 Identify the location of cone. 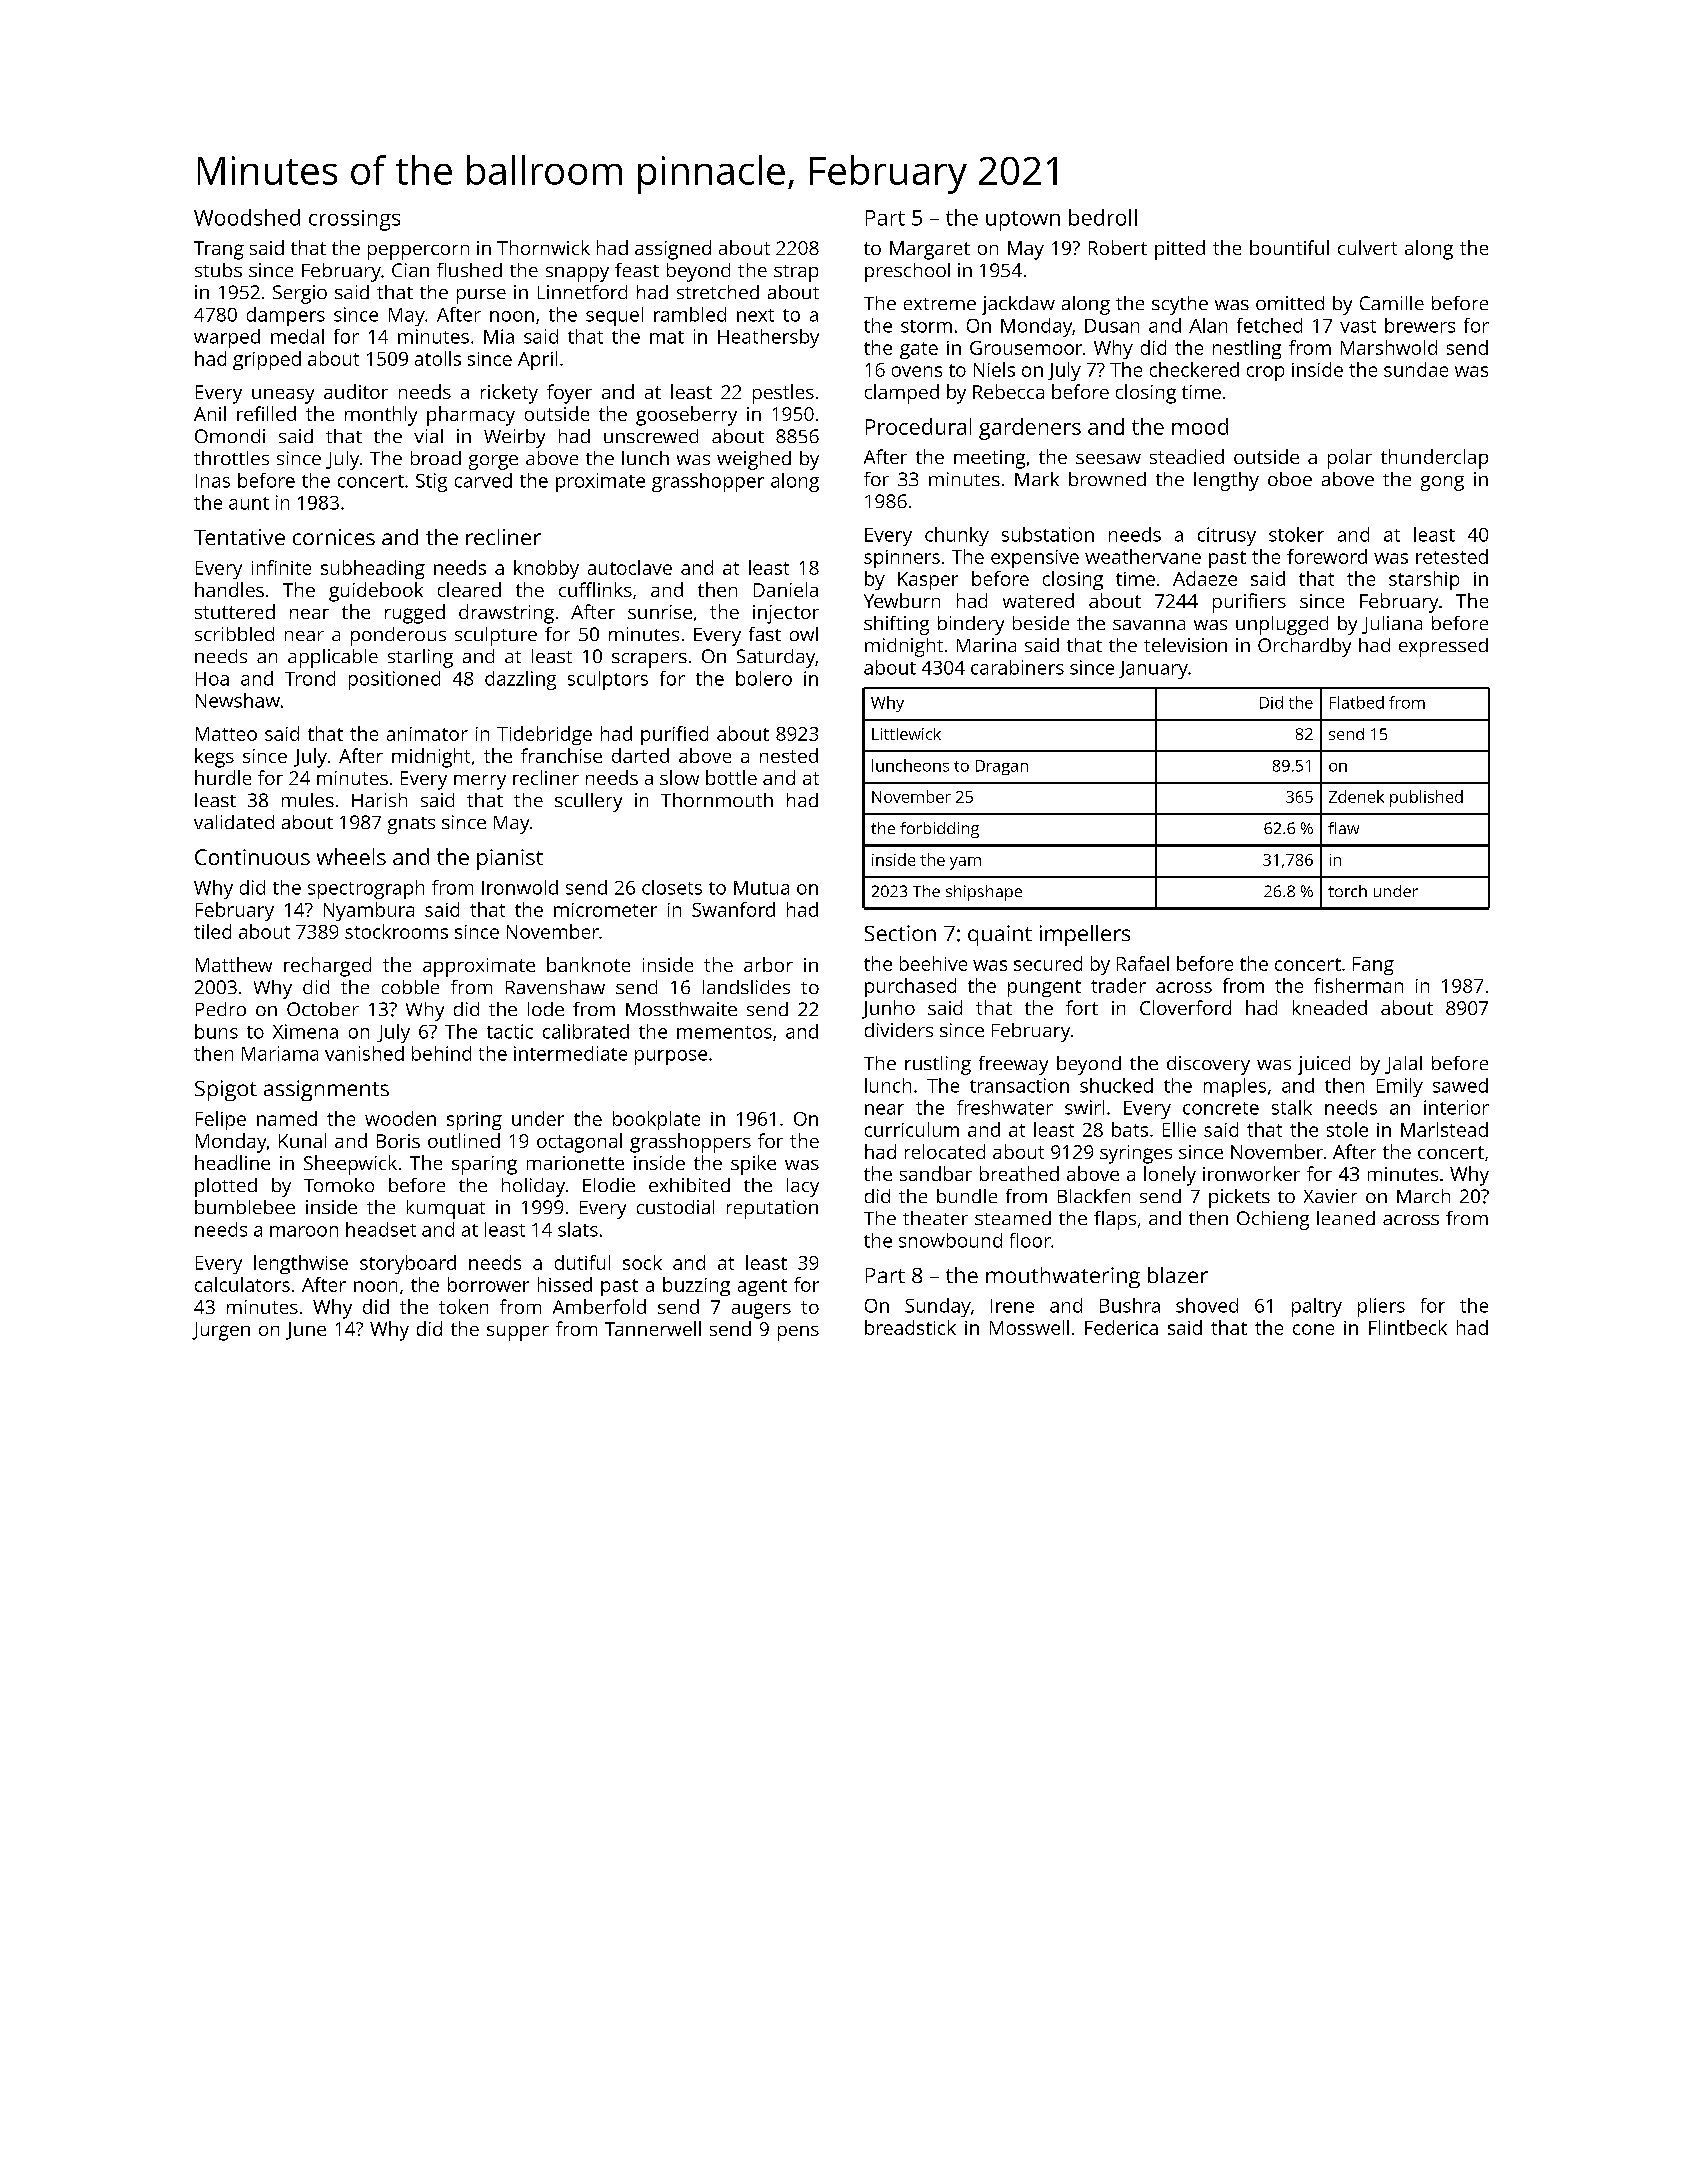
(1313, 1329).
